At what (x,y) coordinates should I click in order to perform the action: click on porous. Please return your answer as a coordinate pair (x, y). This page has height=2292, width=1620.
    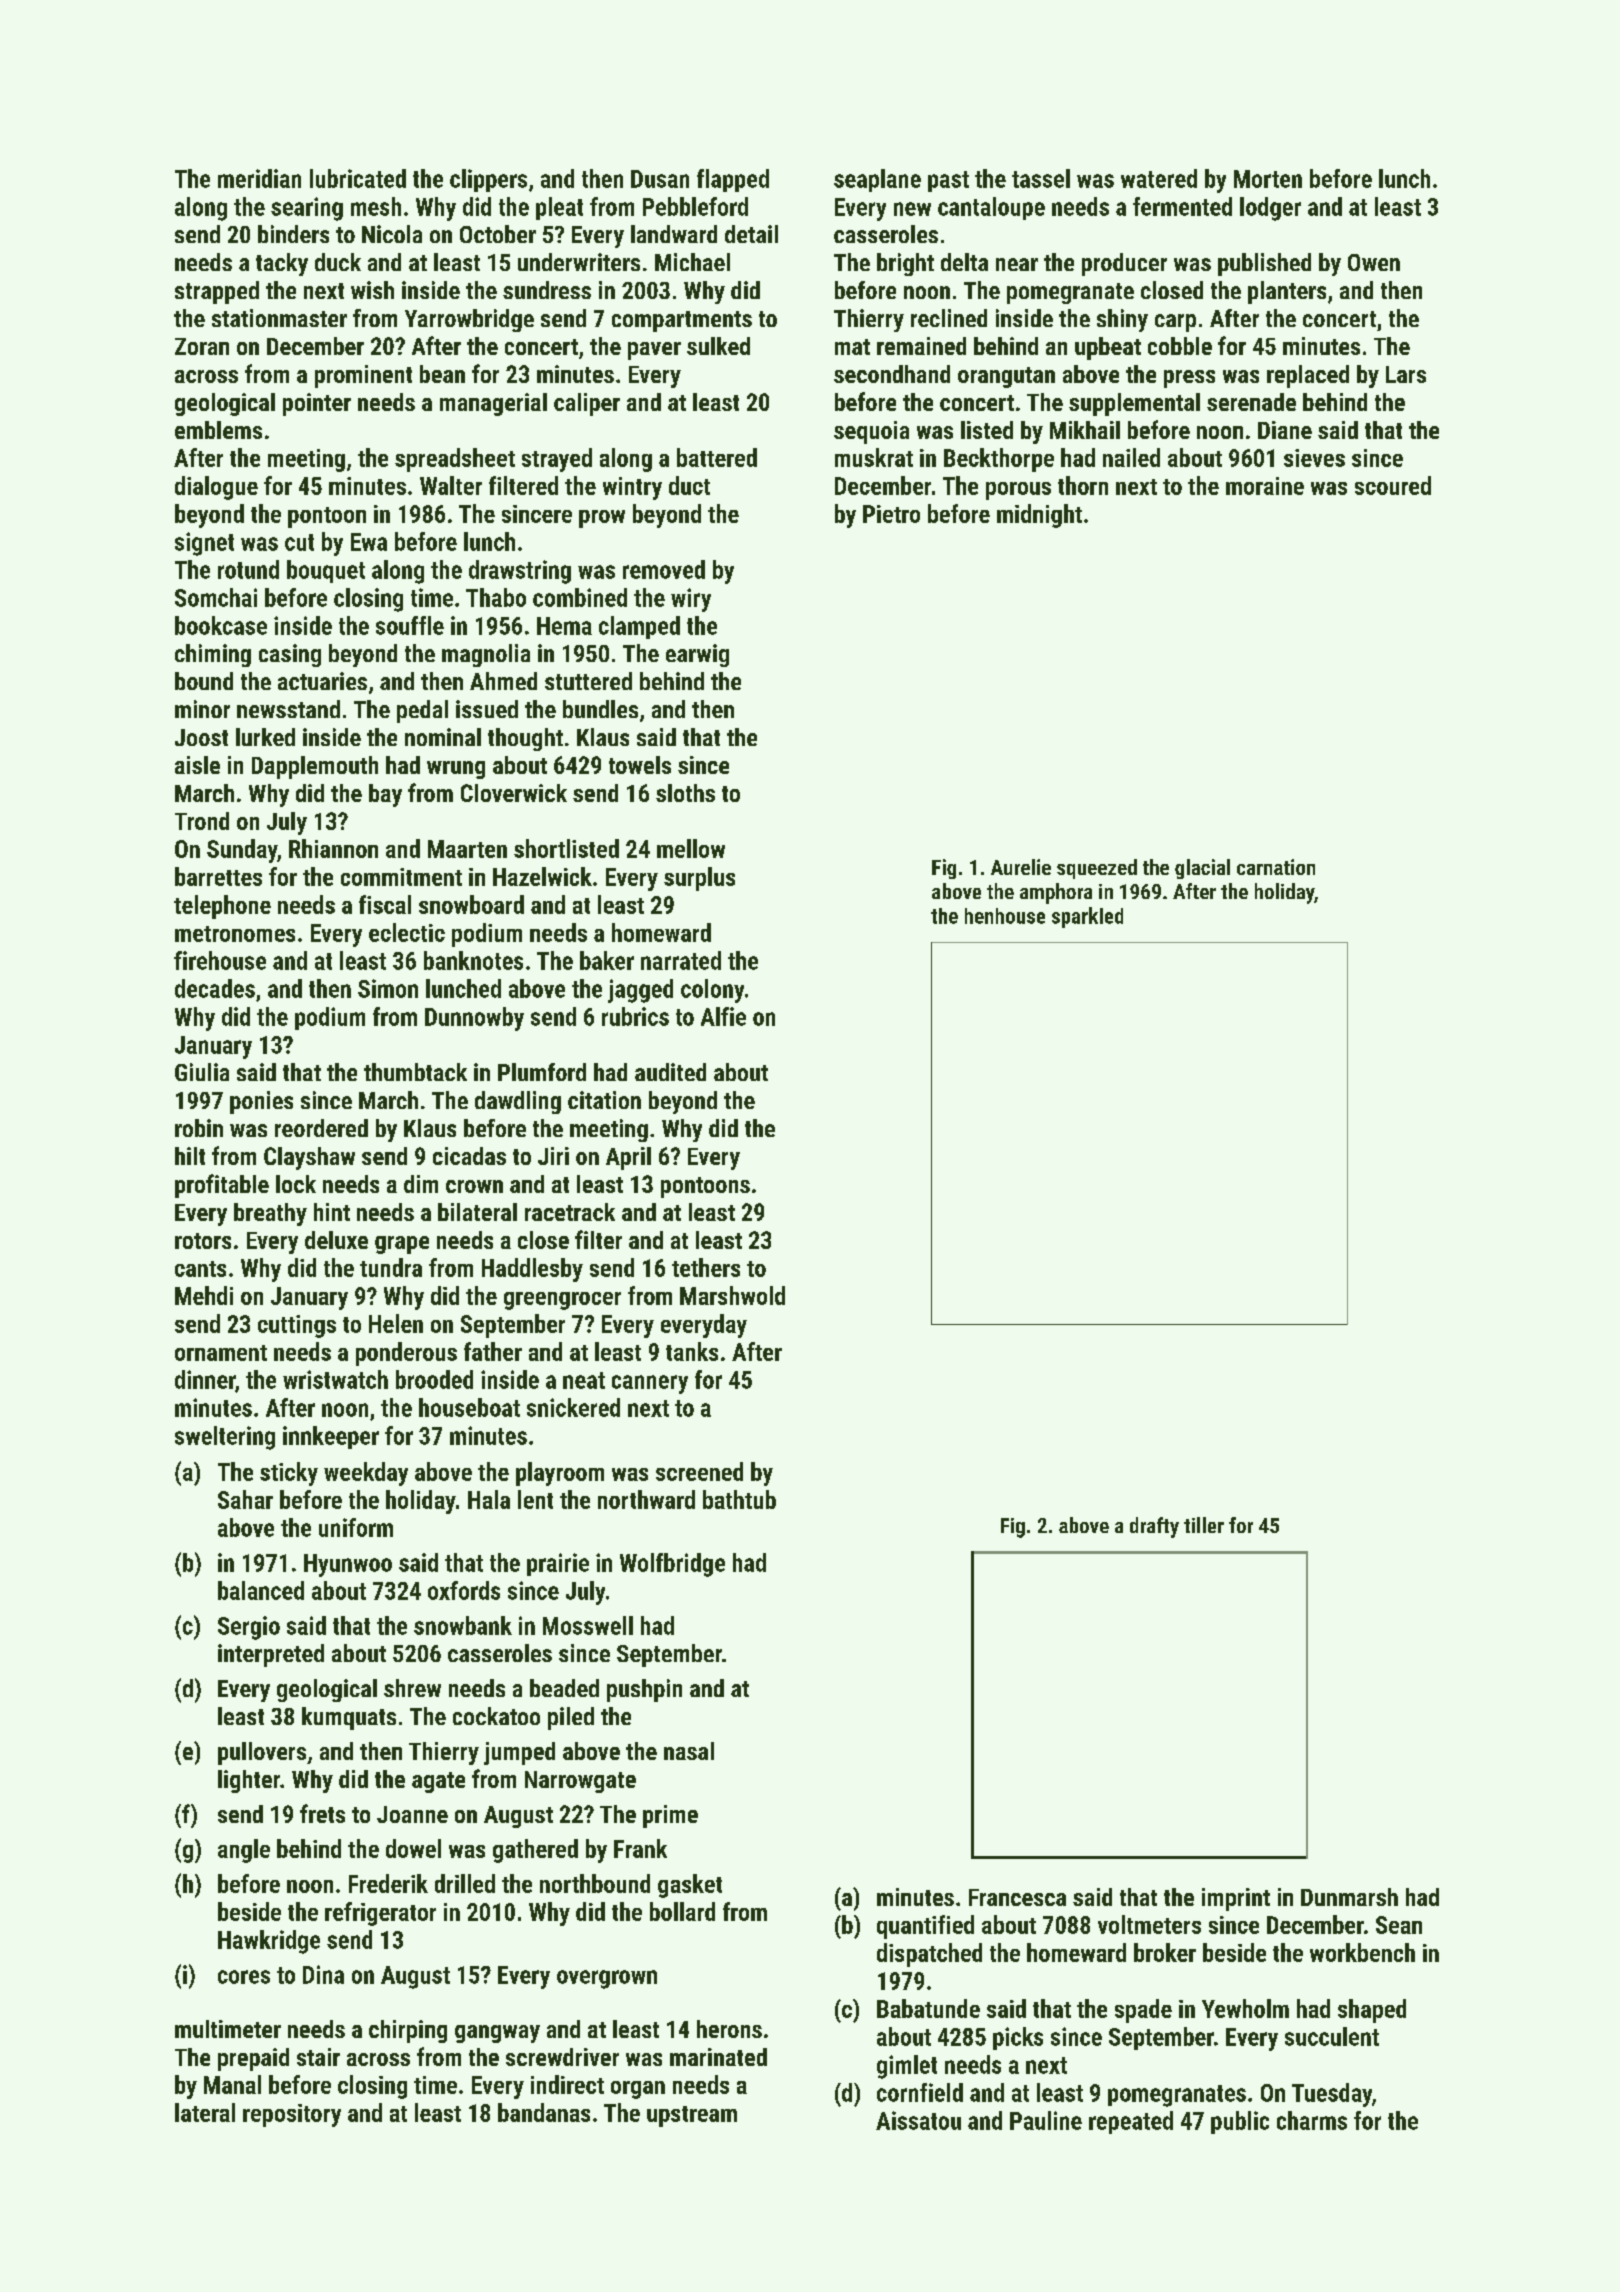
    Looking at the image, I should click on (1018, 491).
